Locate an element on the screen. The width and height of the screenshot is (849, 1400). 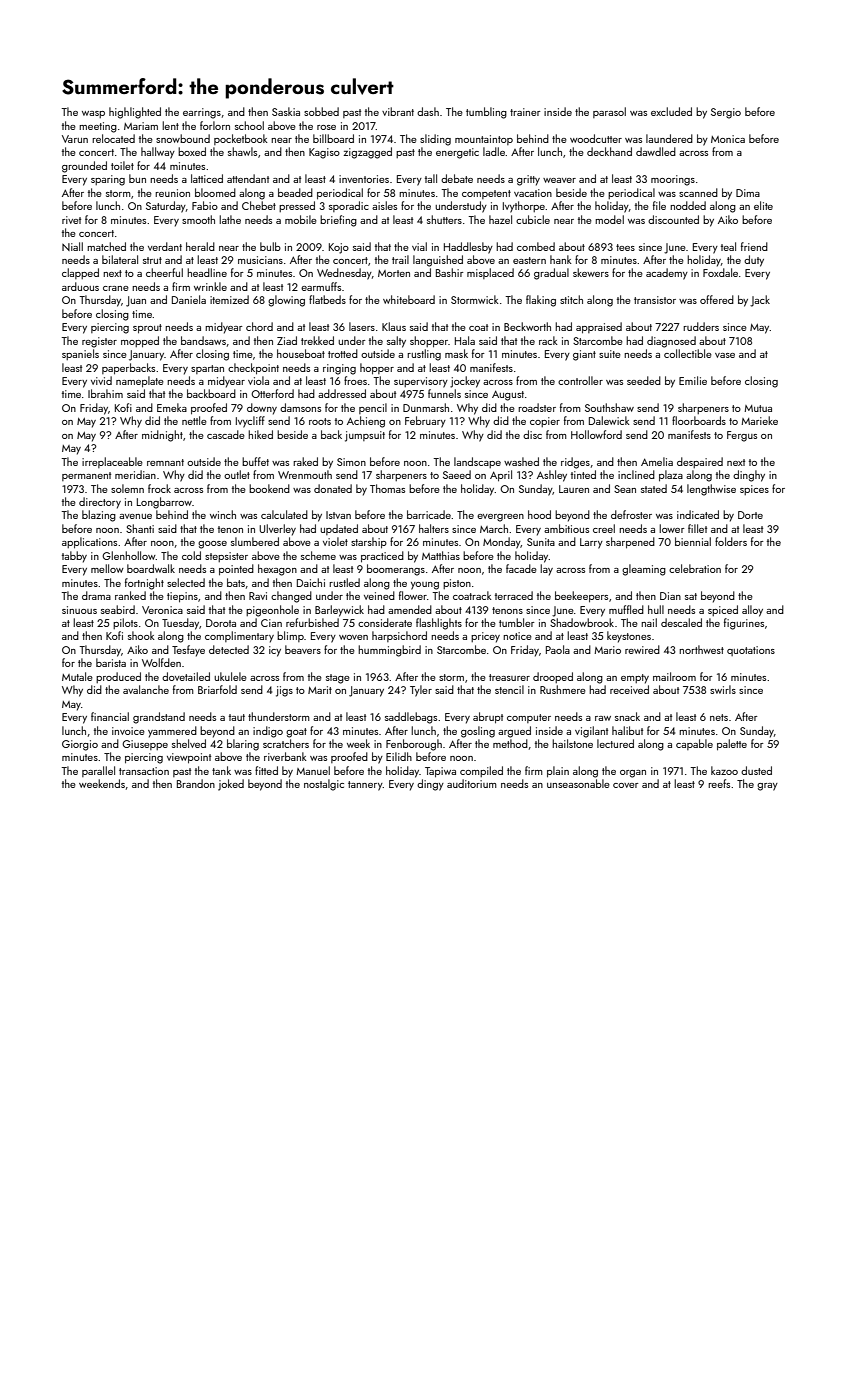
nodded is located at coordinates (688, 205).
